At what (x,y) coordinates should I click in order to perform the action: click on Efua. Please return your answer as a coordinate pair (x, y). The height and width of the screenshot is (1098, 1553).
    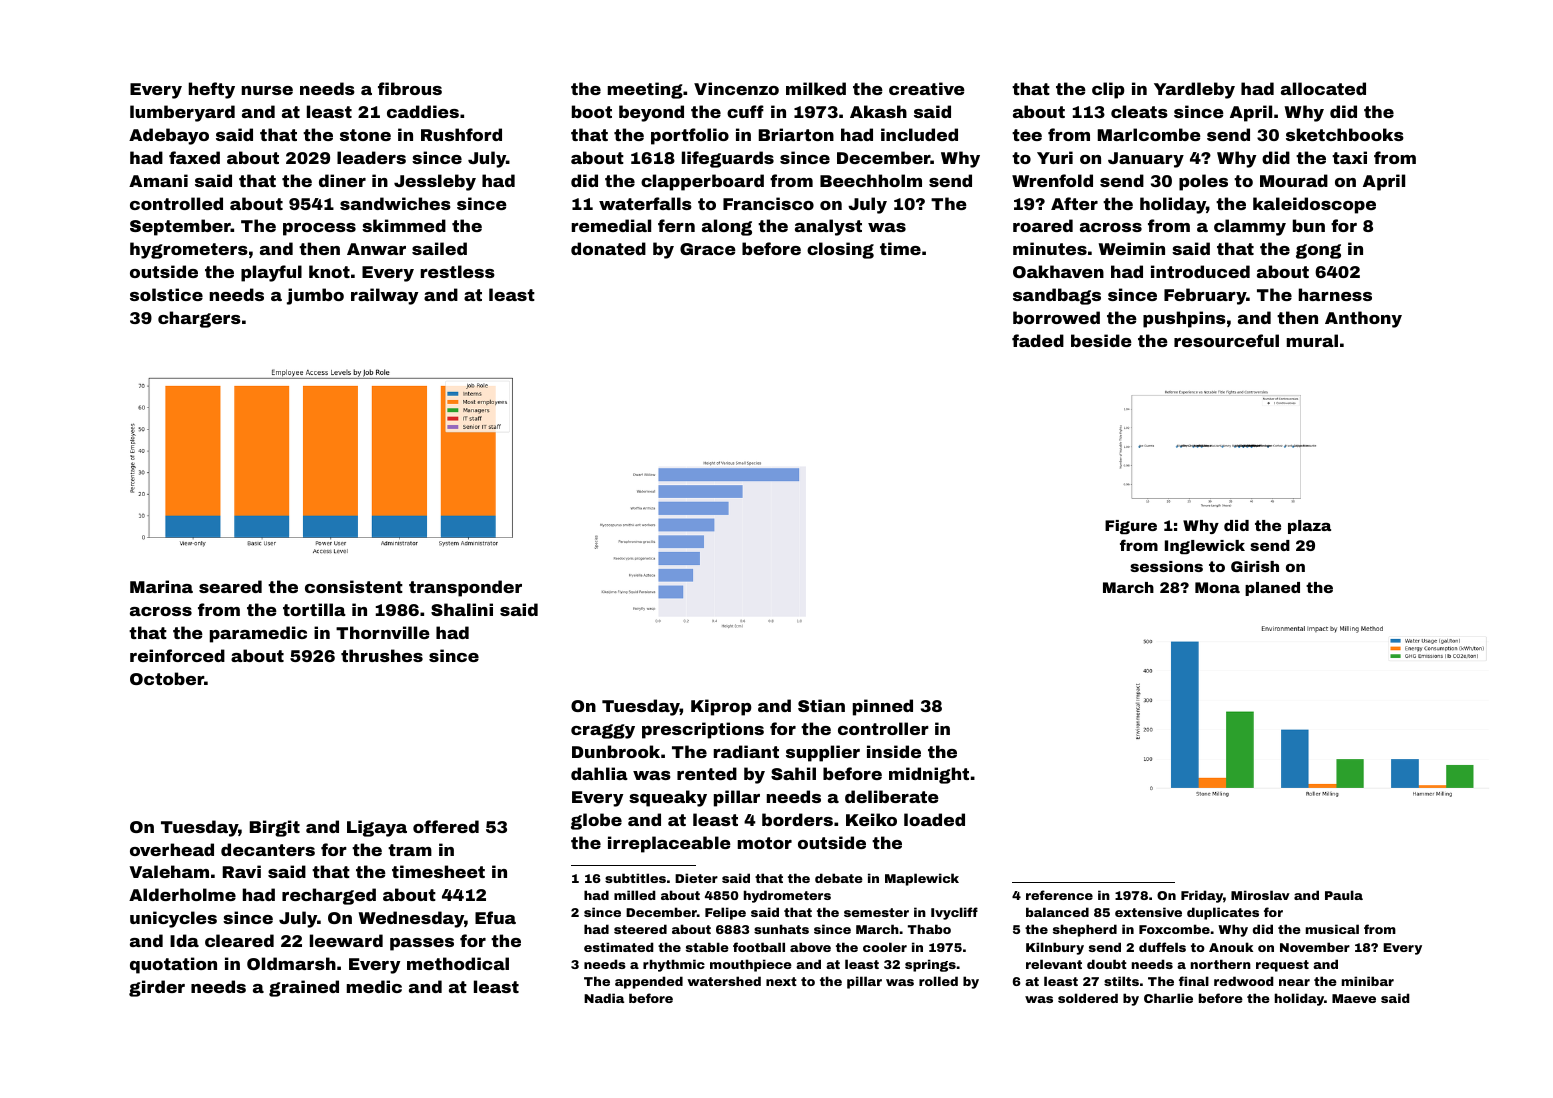
    Looking at the image, I should click on (495, 917).
